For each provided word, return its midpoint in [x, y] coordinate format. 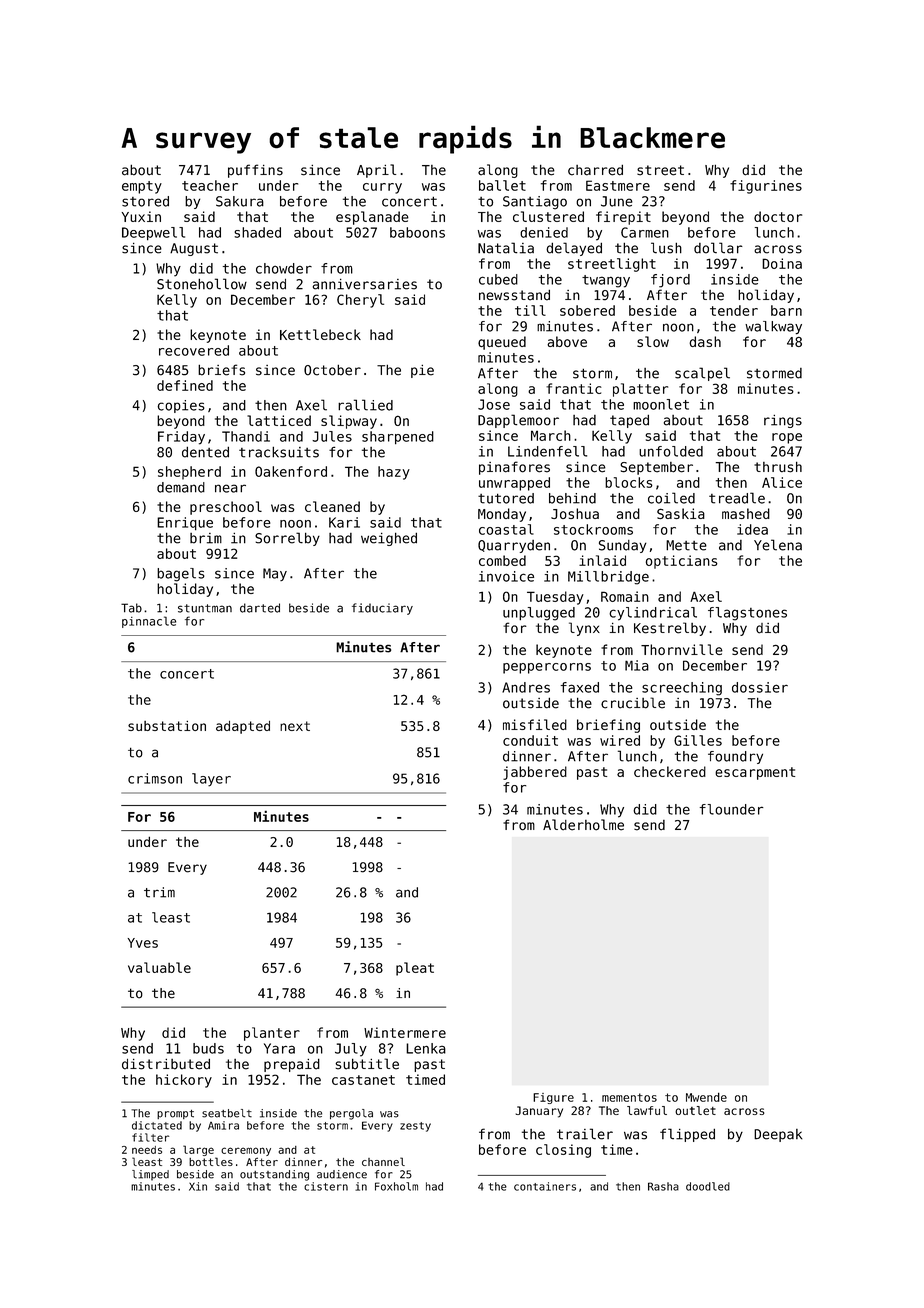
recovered [194, 350]
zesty [415, 1127]
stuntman [205, 608]
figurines [766, 187]
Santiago [535, 203]
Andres [526, 687]
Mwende [706, 1097]
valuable [159, 967]
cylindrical [653, 614]
